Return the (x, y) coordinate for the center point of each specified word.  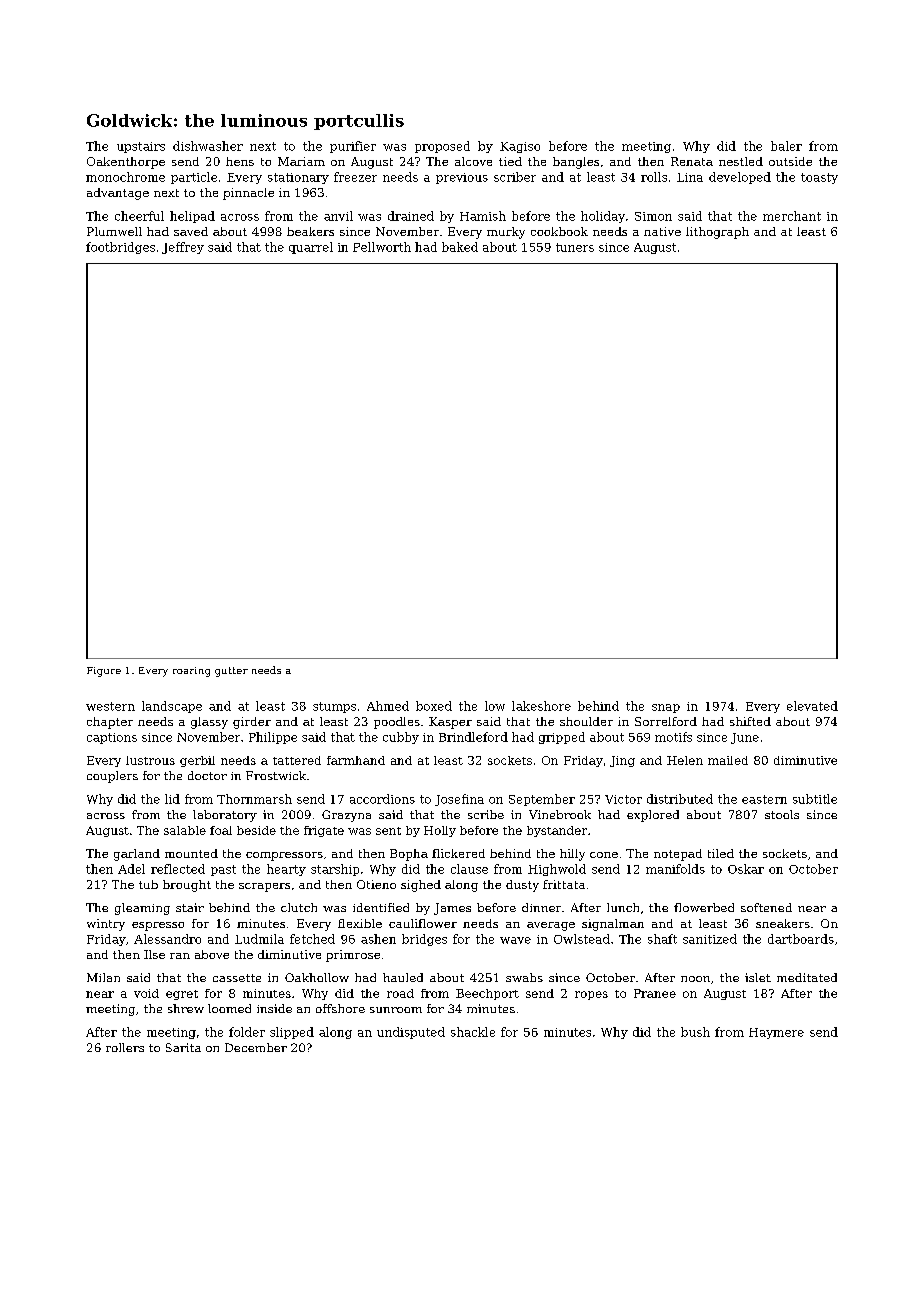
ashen (378, 939)
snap (666, 708)
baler (786, 146)
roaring (191, 672)
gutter (231, 672)
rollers (125, 1047)
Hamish (483, 216)
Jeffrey (183, 248)
